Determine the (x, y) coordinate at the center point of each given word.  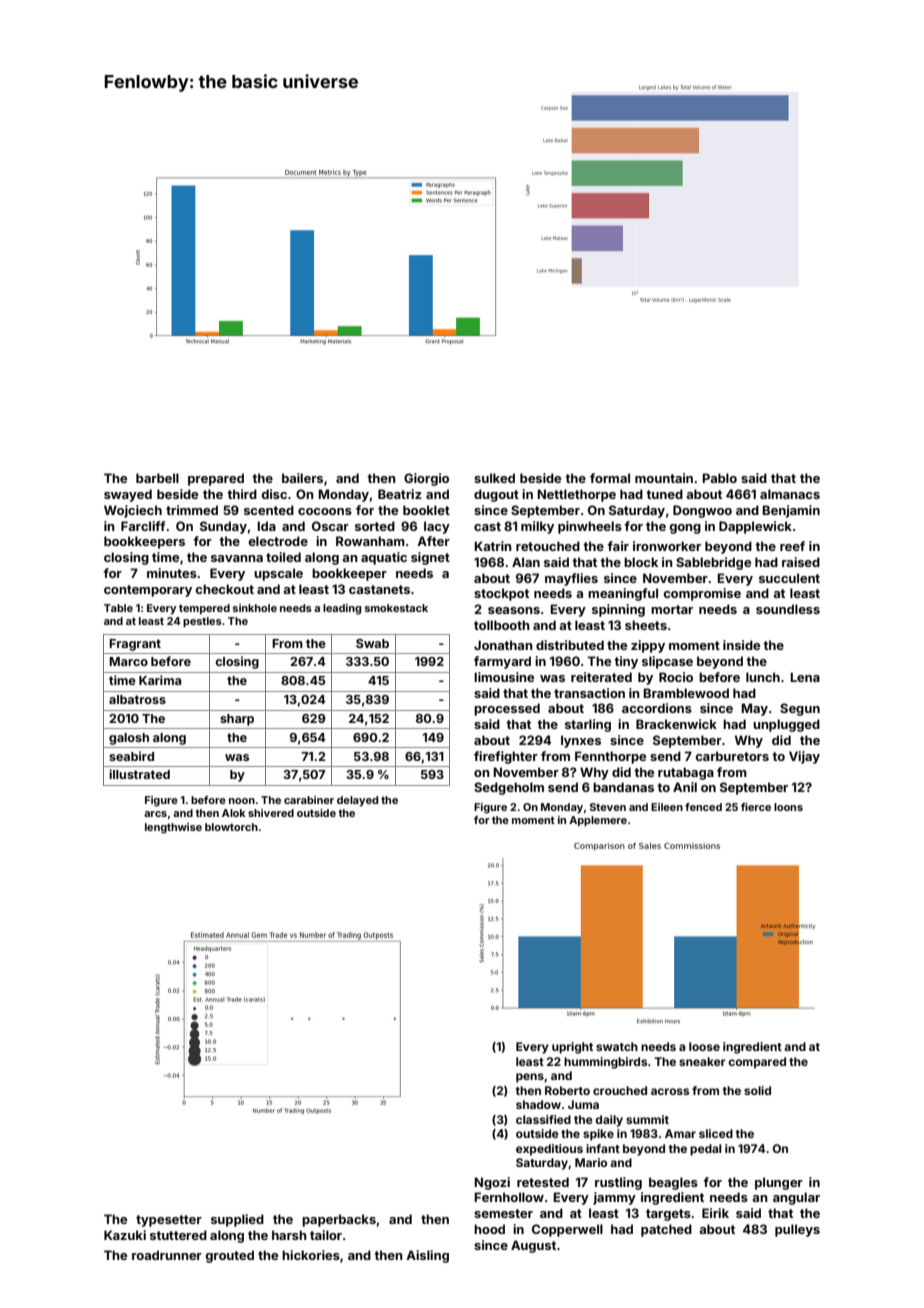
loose (704, 1046)
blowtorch (231, 827)
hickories (311, 1255)
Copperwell (567, 1230)
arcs (155, 814)
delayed (357, 801)
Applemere (598, 821)
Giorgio (426, 479)
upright (572, 1048)
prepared (216, 479)
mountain (664, 478)
